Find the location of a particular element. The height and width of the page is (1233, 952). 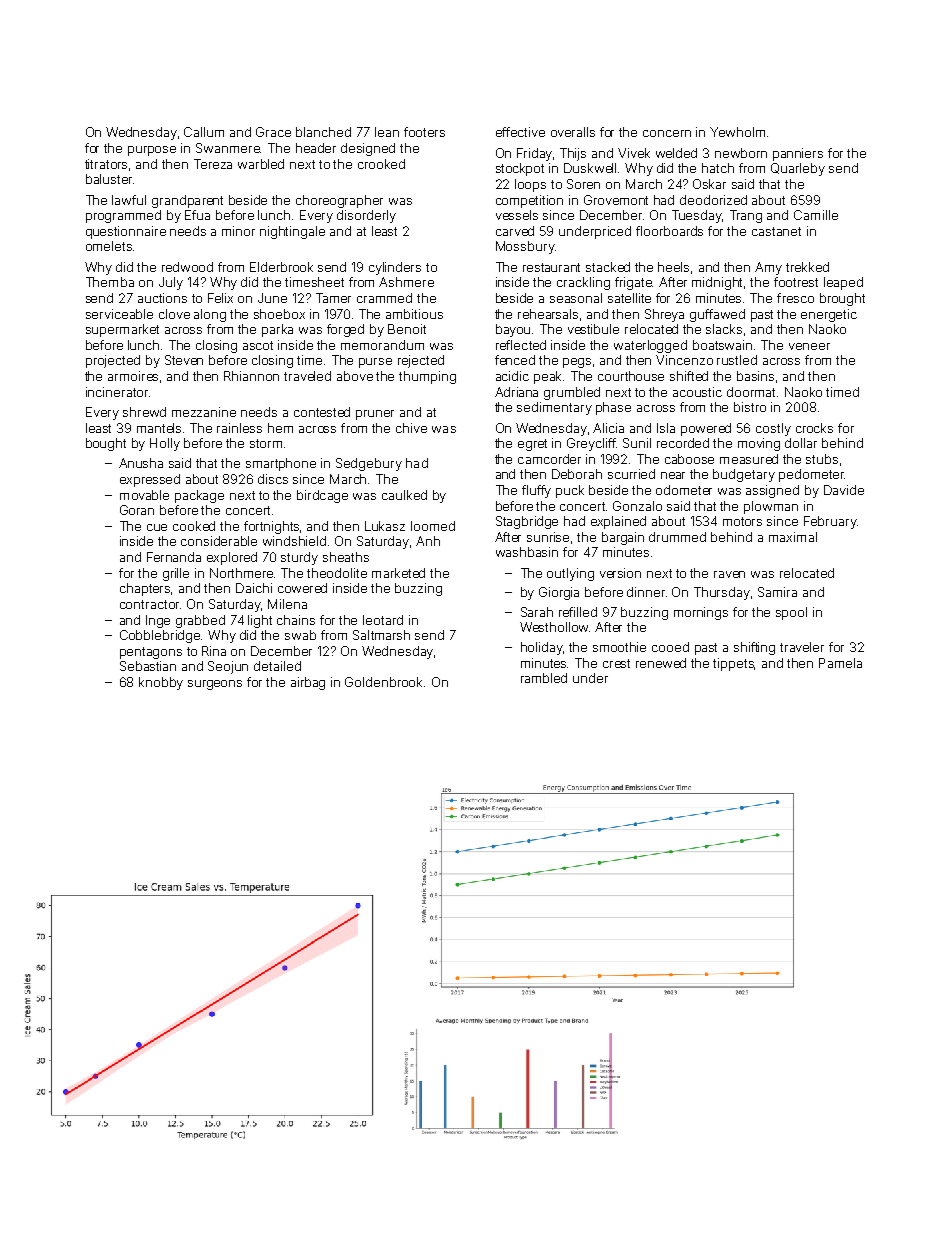

panniers is located at coordinates (798, 154).
